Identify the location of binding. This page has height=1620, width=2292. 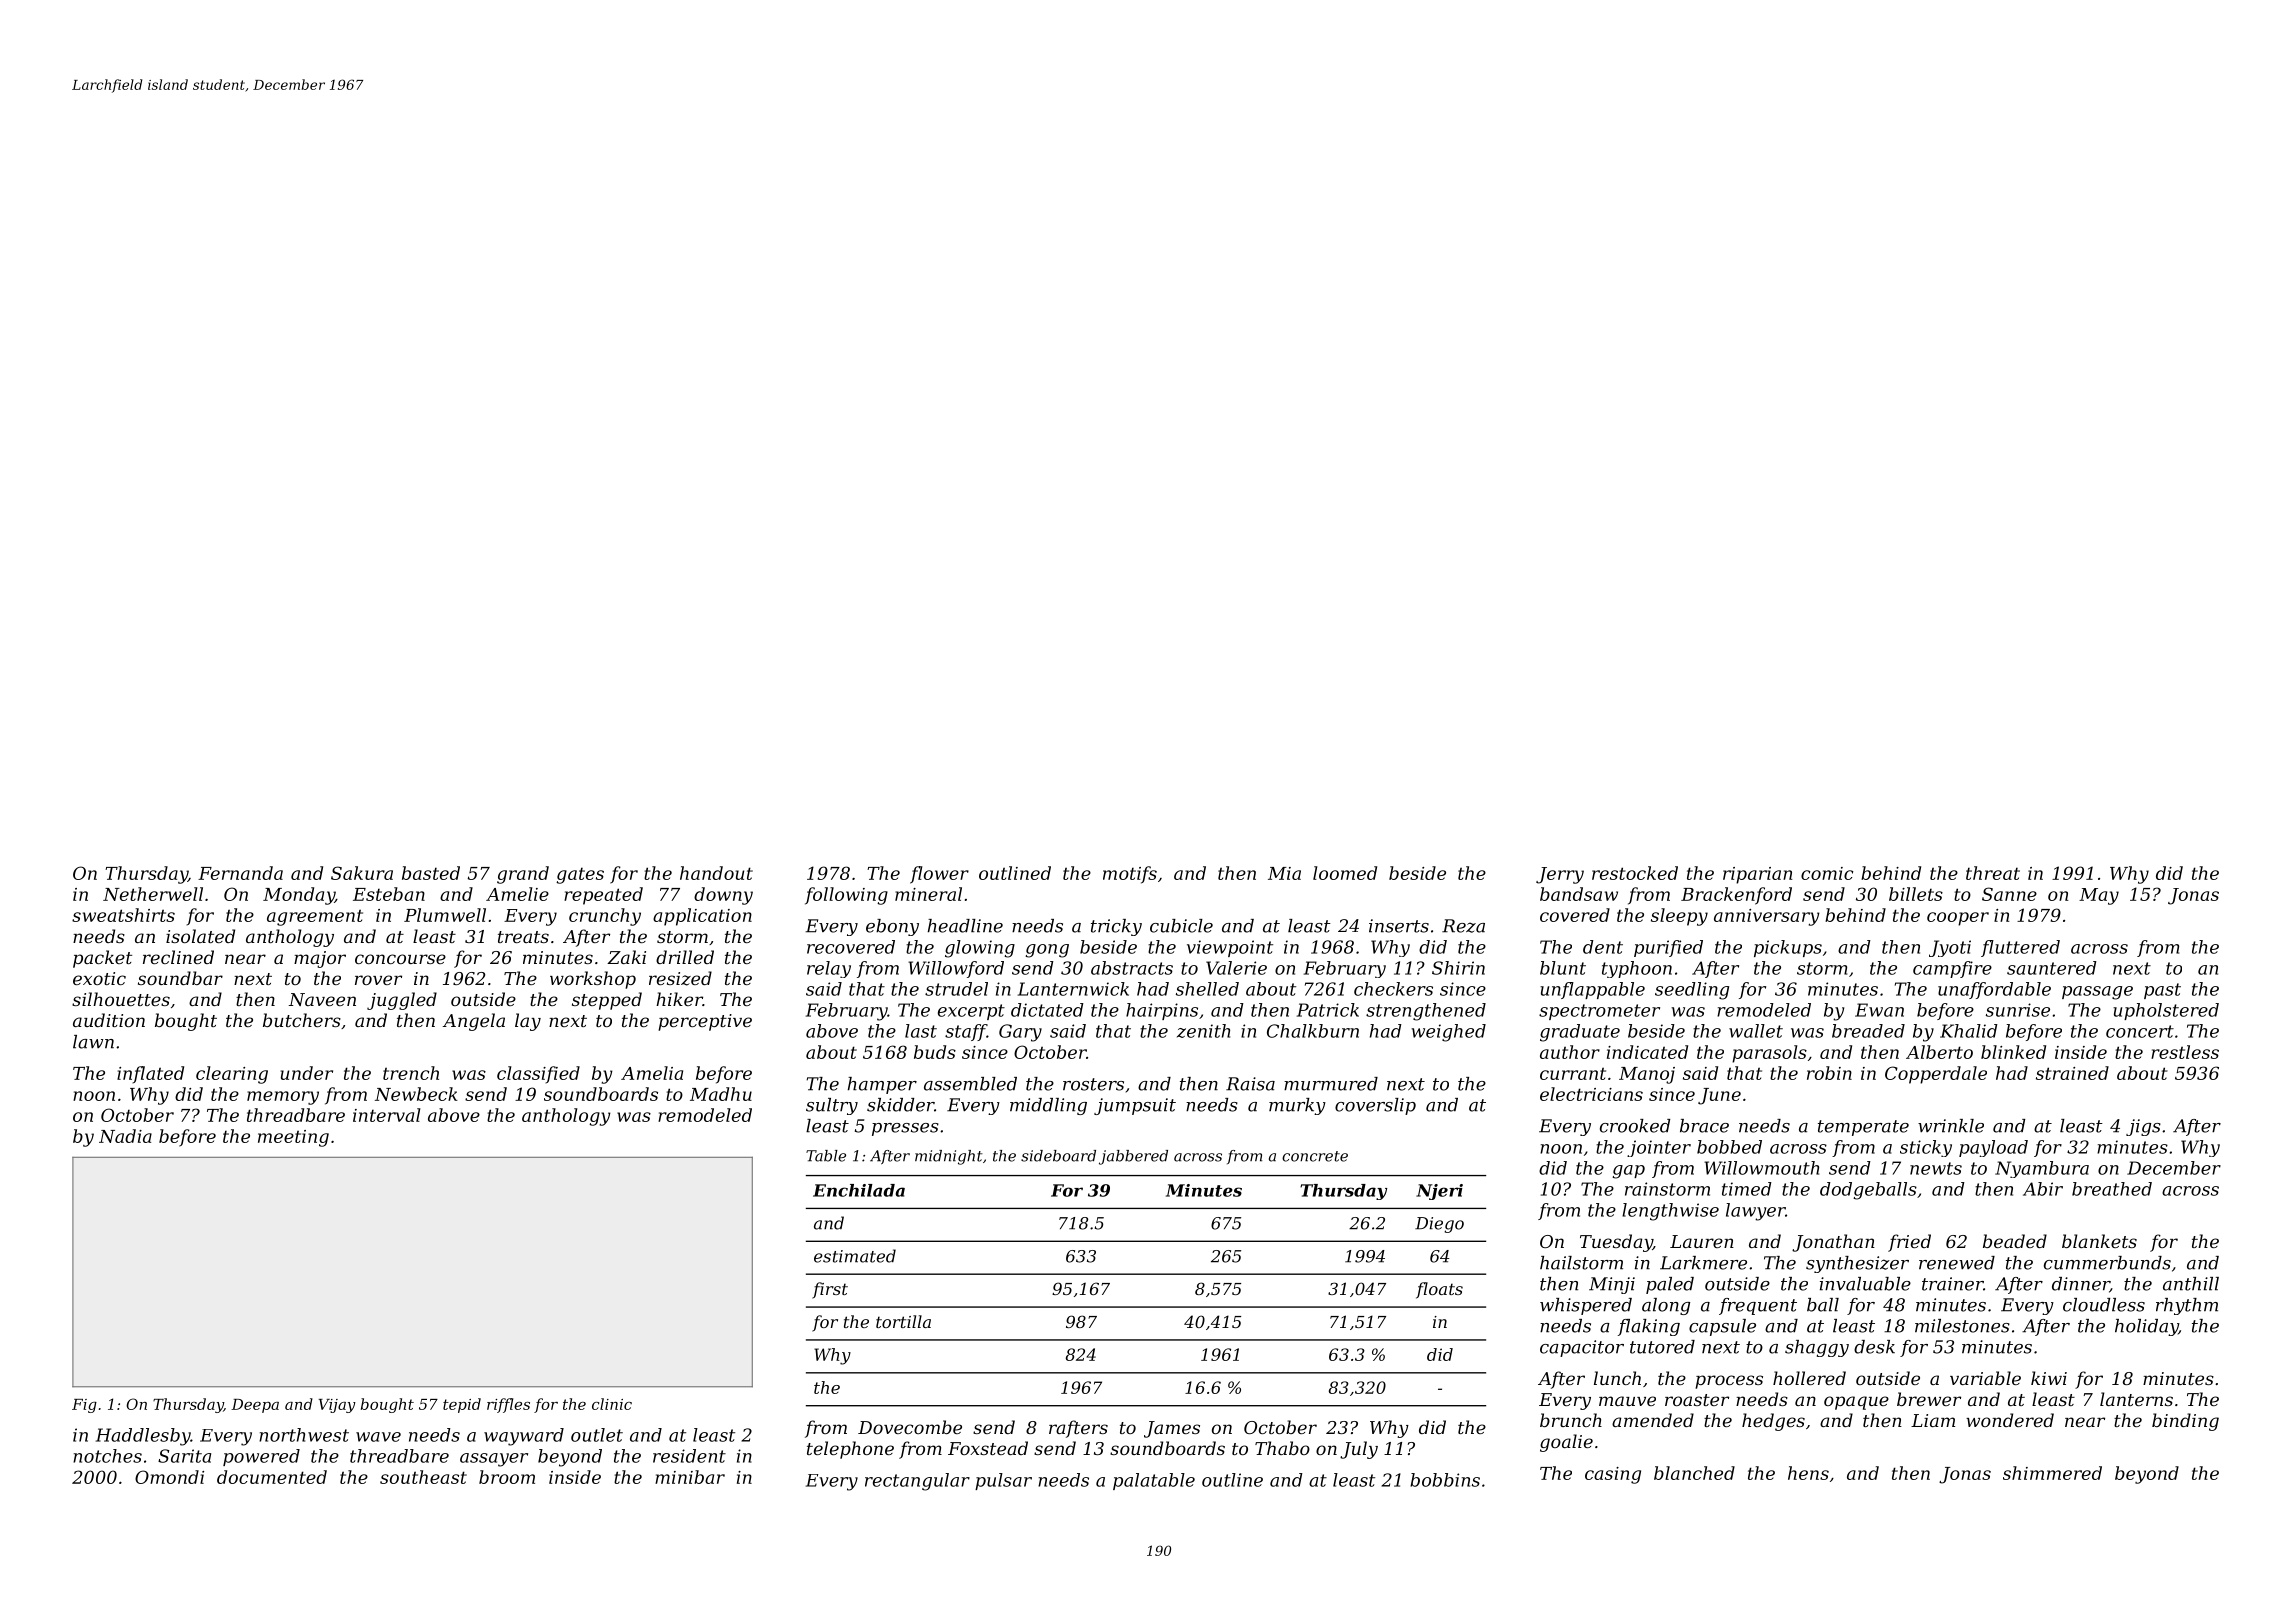
(2185, 1422).
